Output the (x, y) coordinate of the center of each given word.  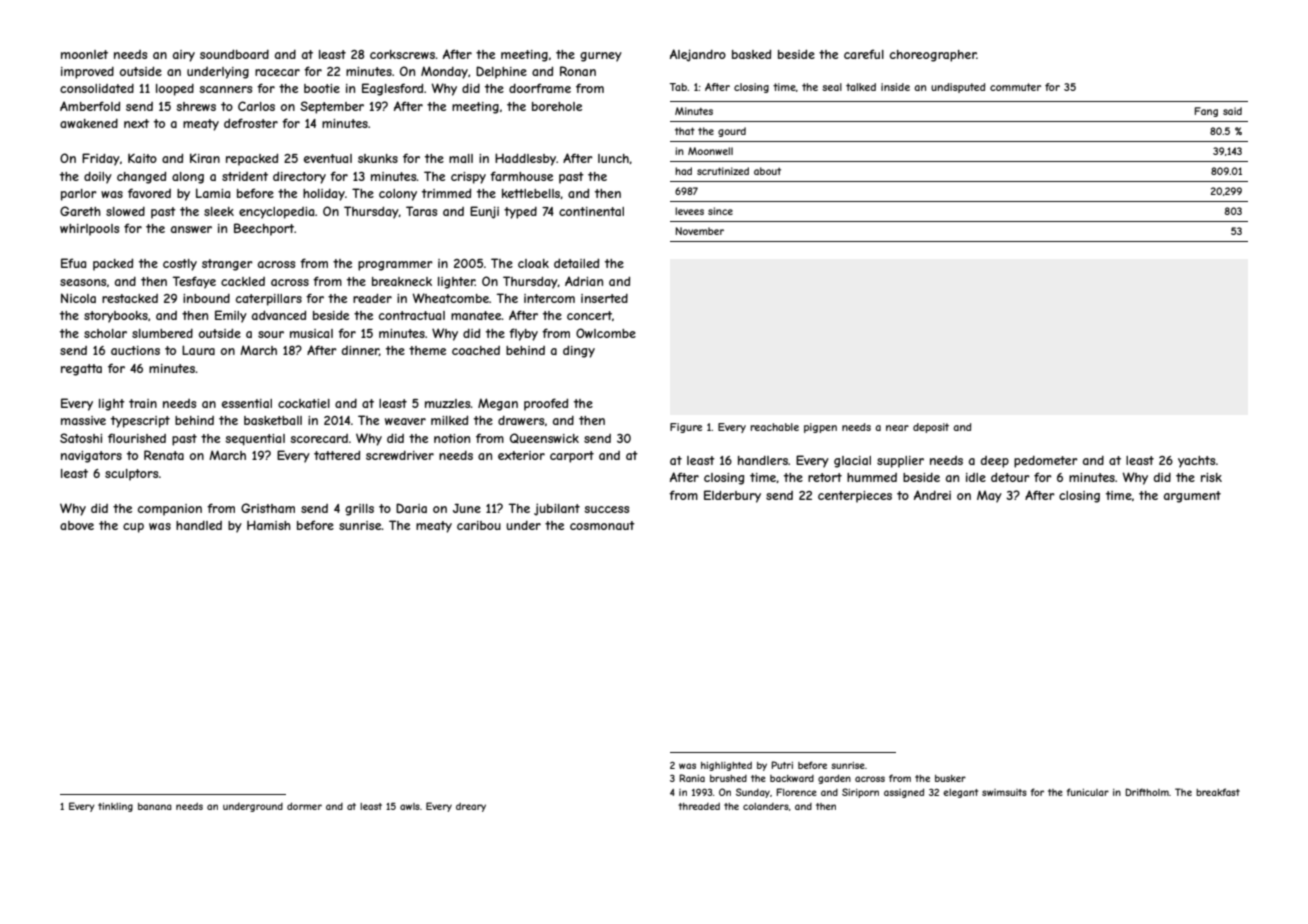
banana (155, 806)
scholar (105, 333)
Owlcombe (606, 333)
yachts (1196, 462)
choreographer (933, 56)
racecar (277, 72)
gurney (601, 57)
